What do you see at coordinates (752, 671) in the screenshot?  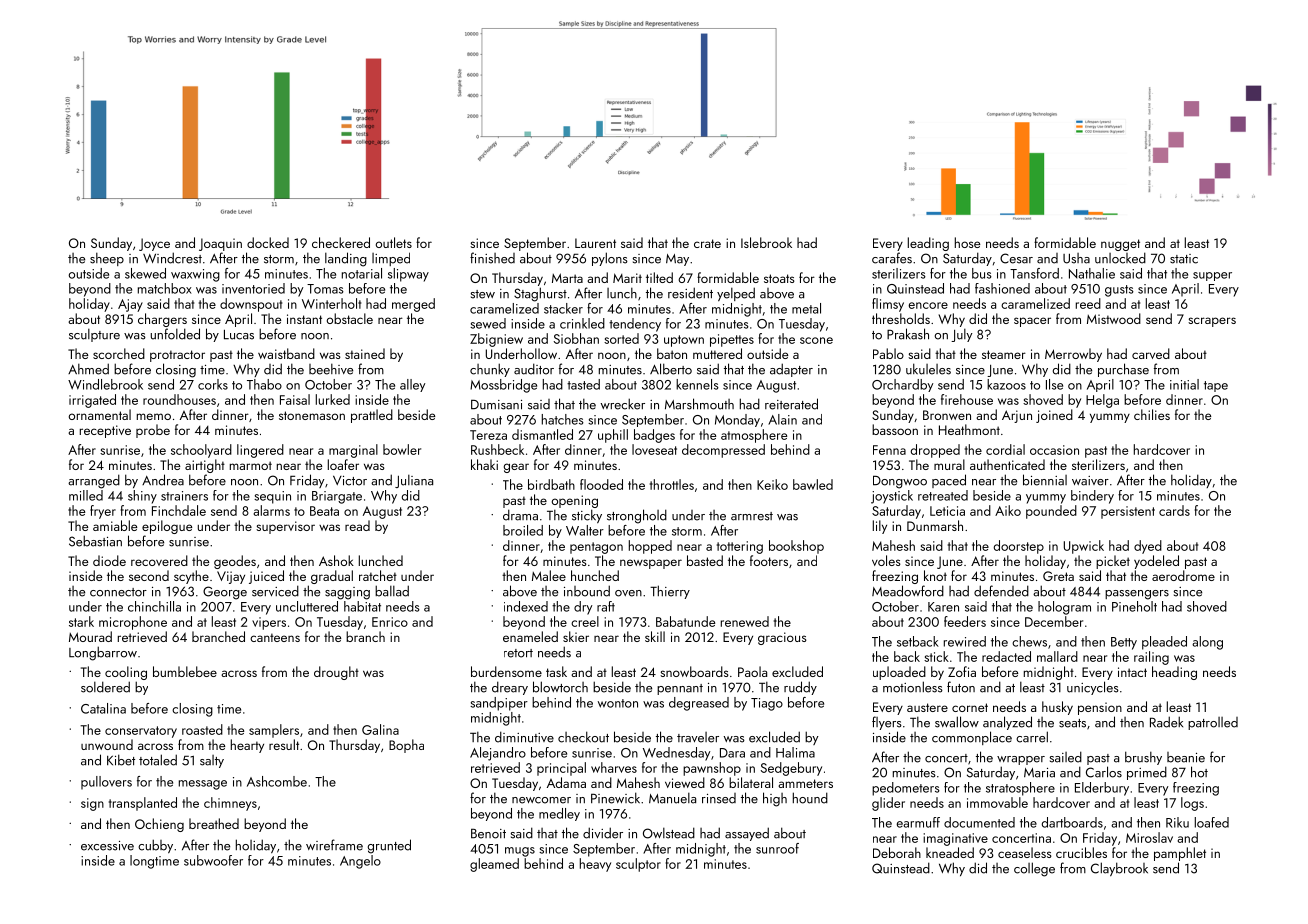 I see `Paola` at bounding box center [752, 671].
